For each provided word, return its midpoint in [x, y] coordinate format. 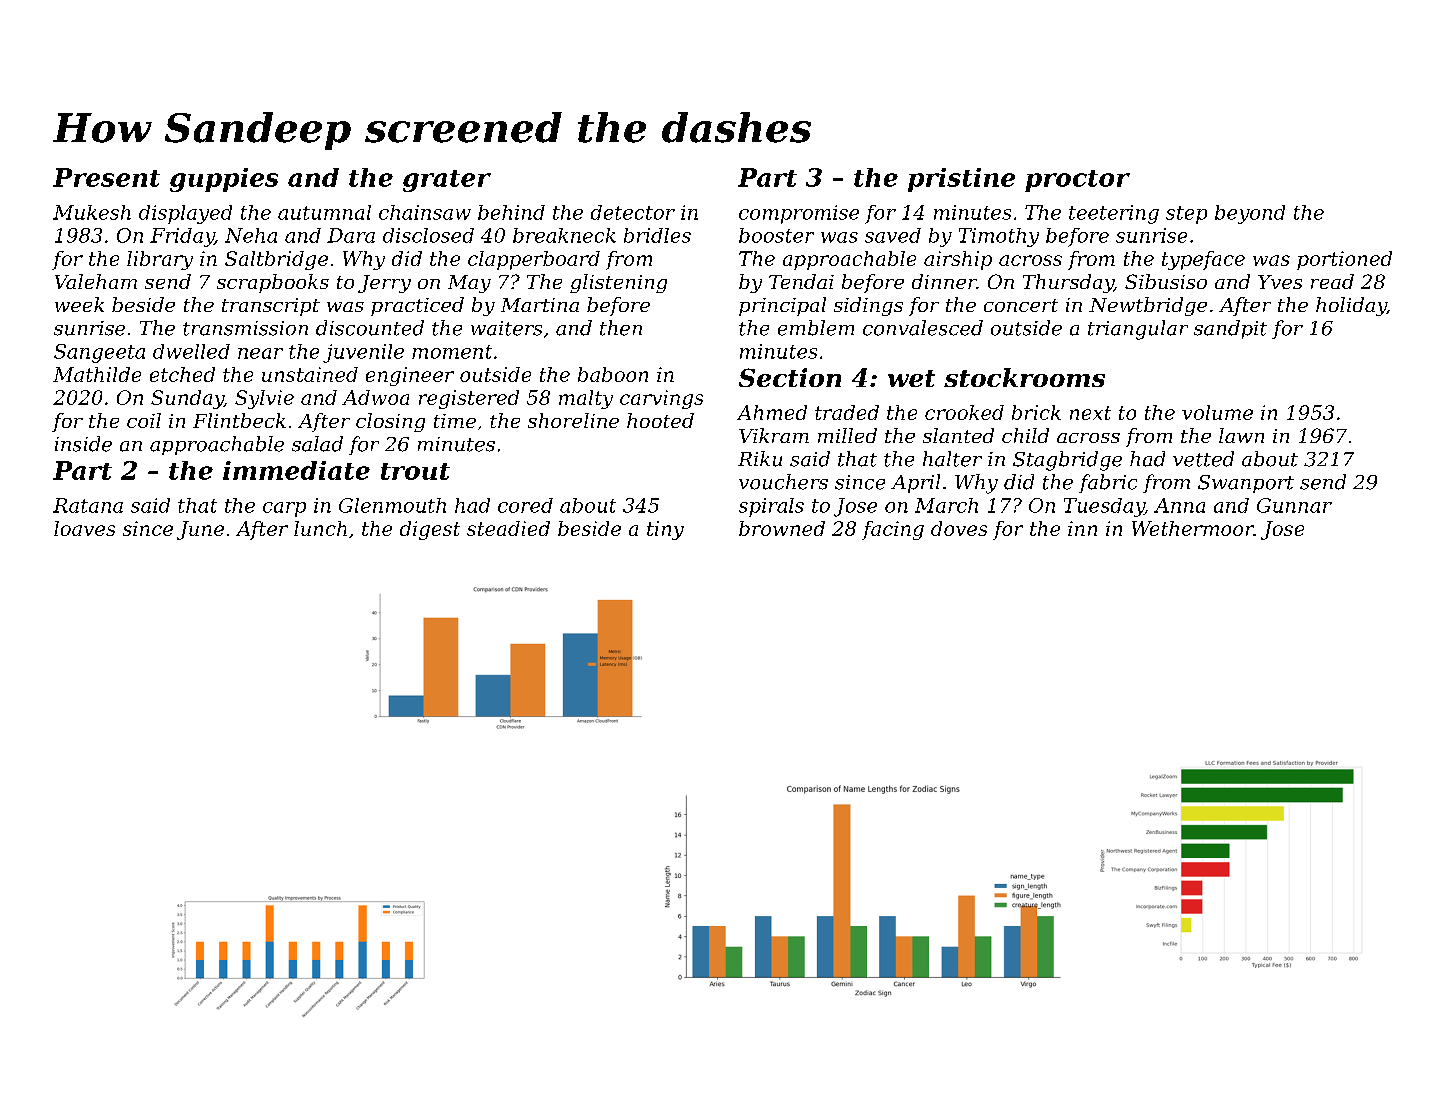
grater [447, 181]
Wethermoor [1193, 528]
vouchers [783, 482]
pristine [961, 180]
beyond [1250, 214]
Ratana [88, 505]
